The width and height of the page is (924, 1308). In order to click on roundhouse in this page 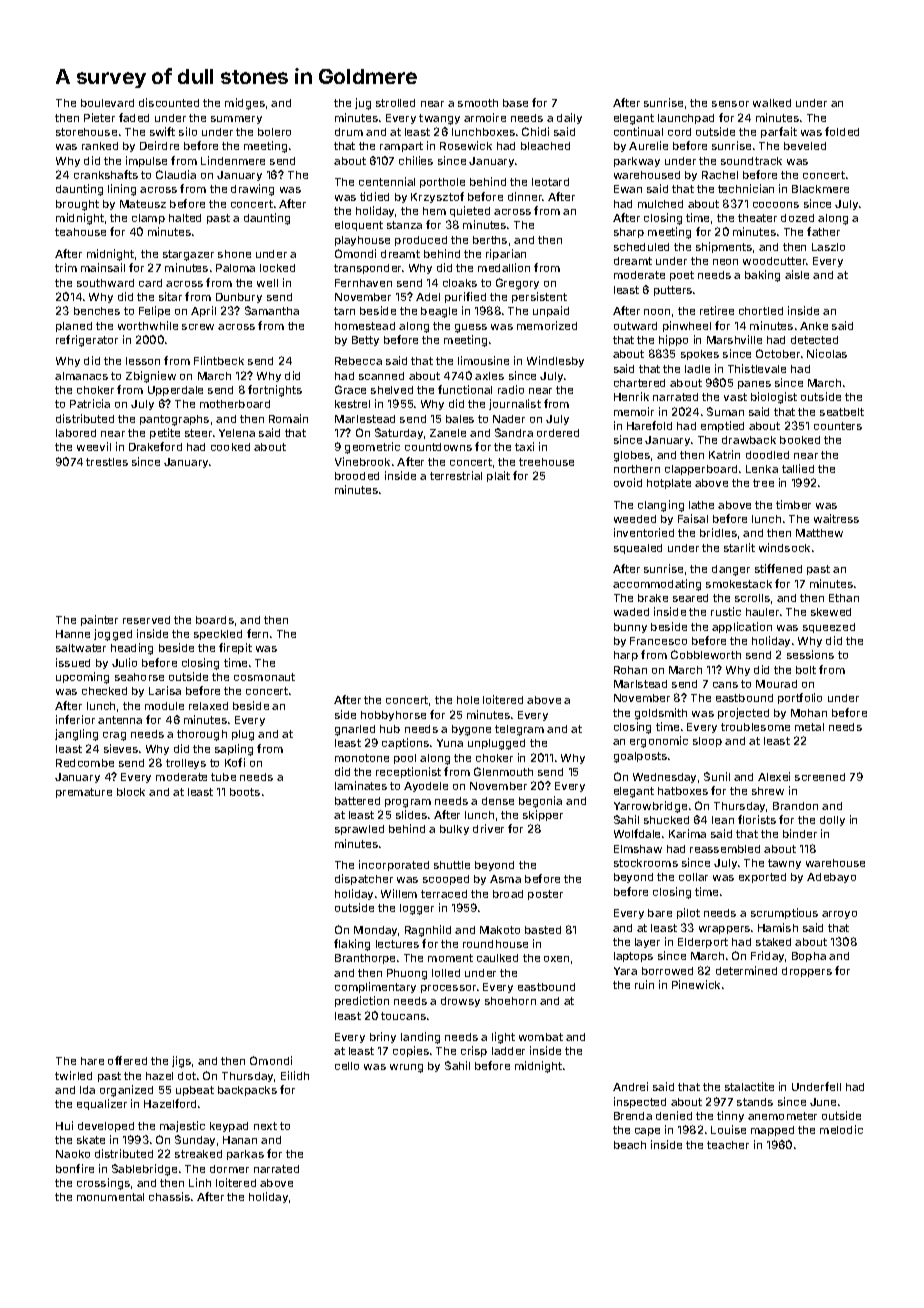, I will do `click(495, 944)`.
